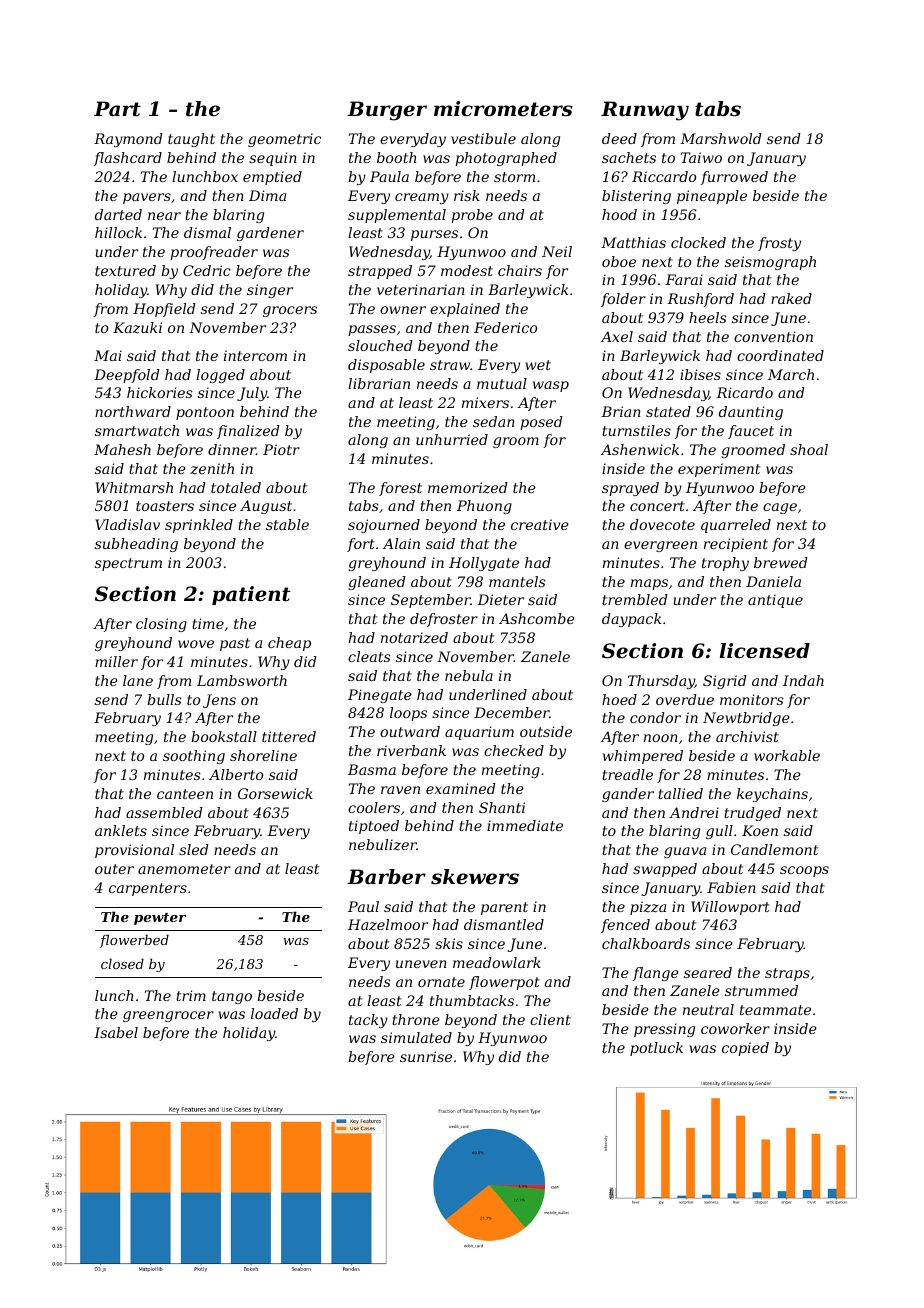  Describe the element at coordinates (497, 962) in the screenshot. I see `meadowlark` at that location.
